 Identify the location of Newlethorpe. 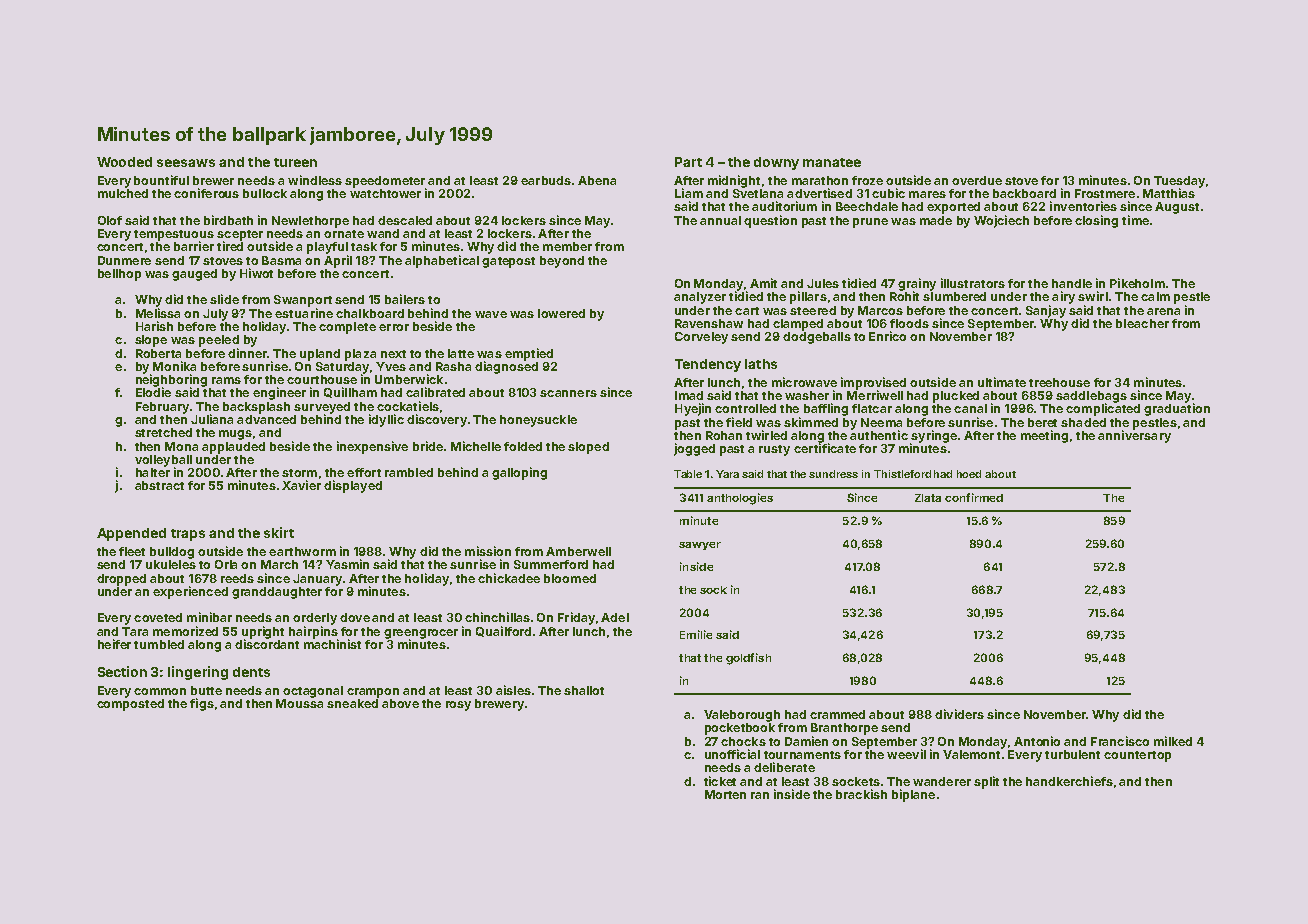
(310, 222).
